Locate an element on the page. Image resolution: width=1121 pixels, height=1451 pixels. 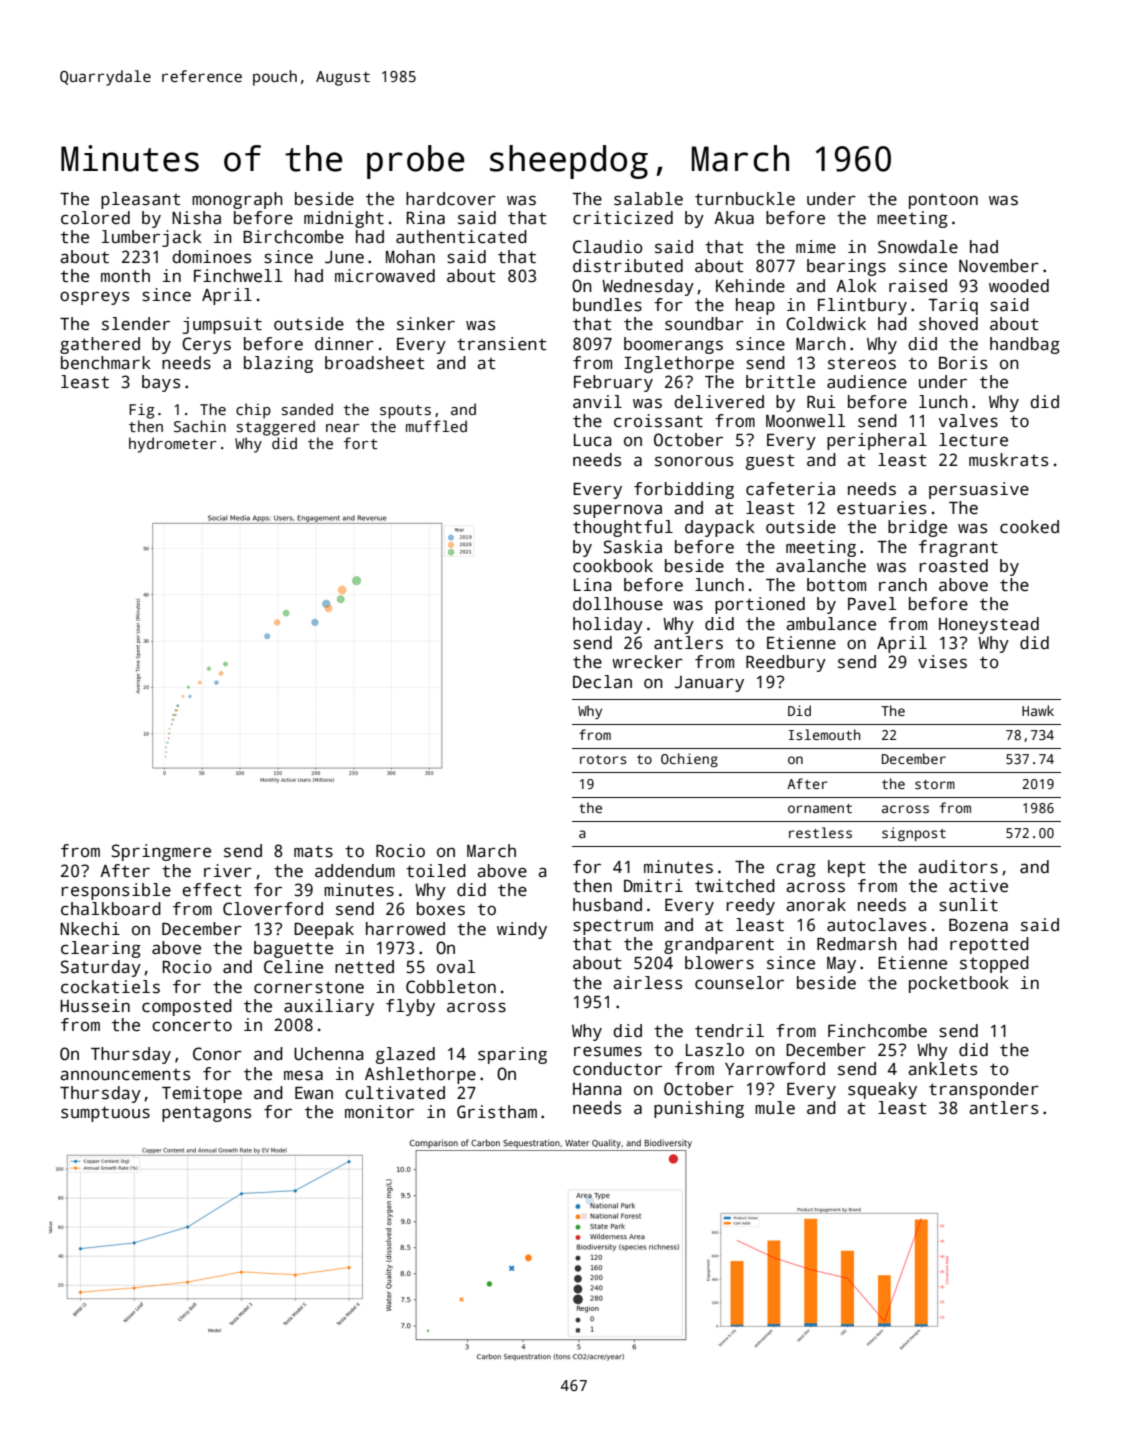
hydrometer is located at coordinates (173, 445).
